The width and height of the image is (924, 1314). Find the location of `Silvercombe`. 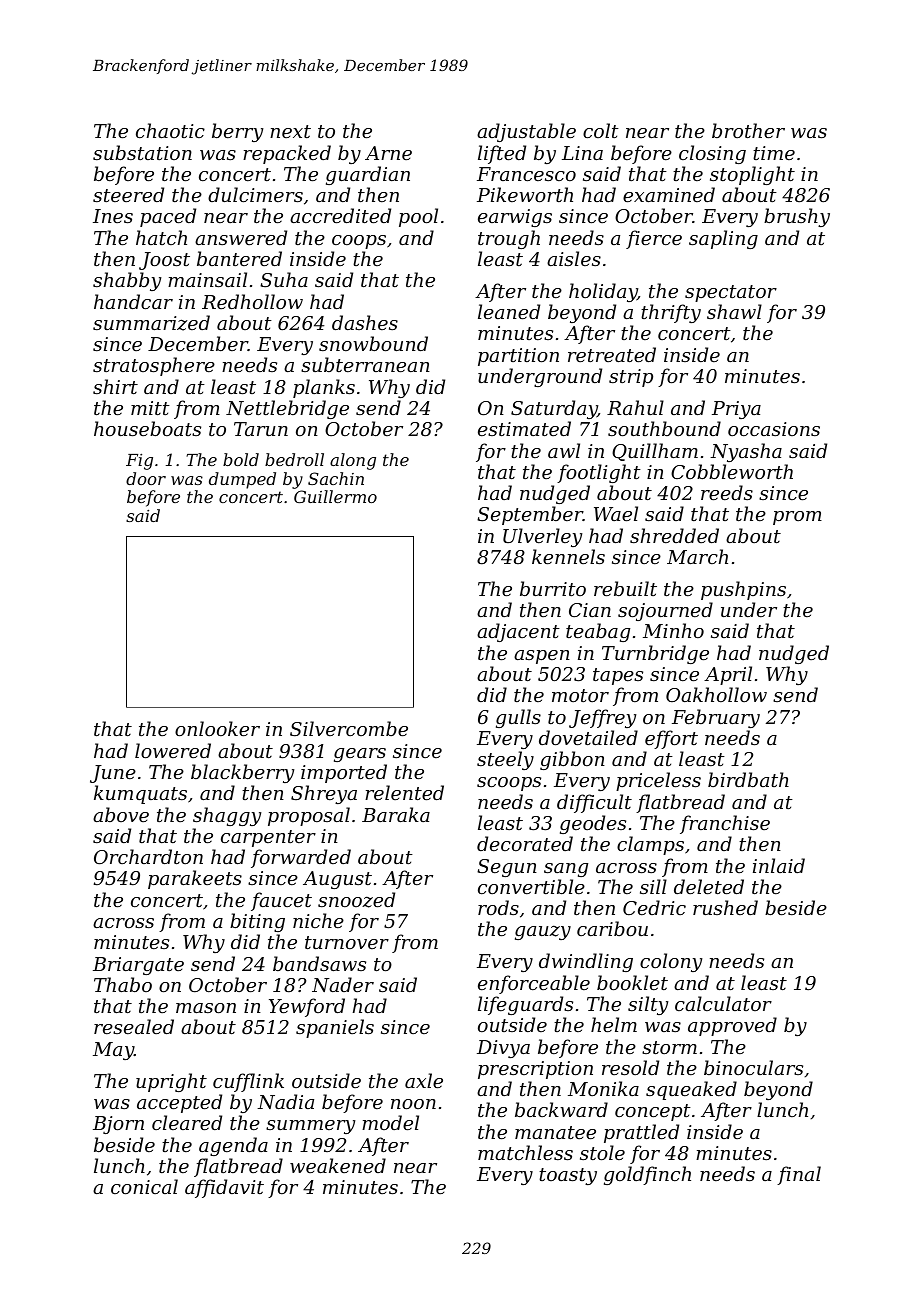

Silvercombe is located at coordinates (349, 728).
